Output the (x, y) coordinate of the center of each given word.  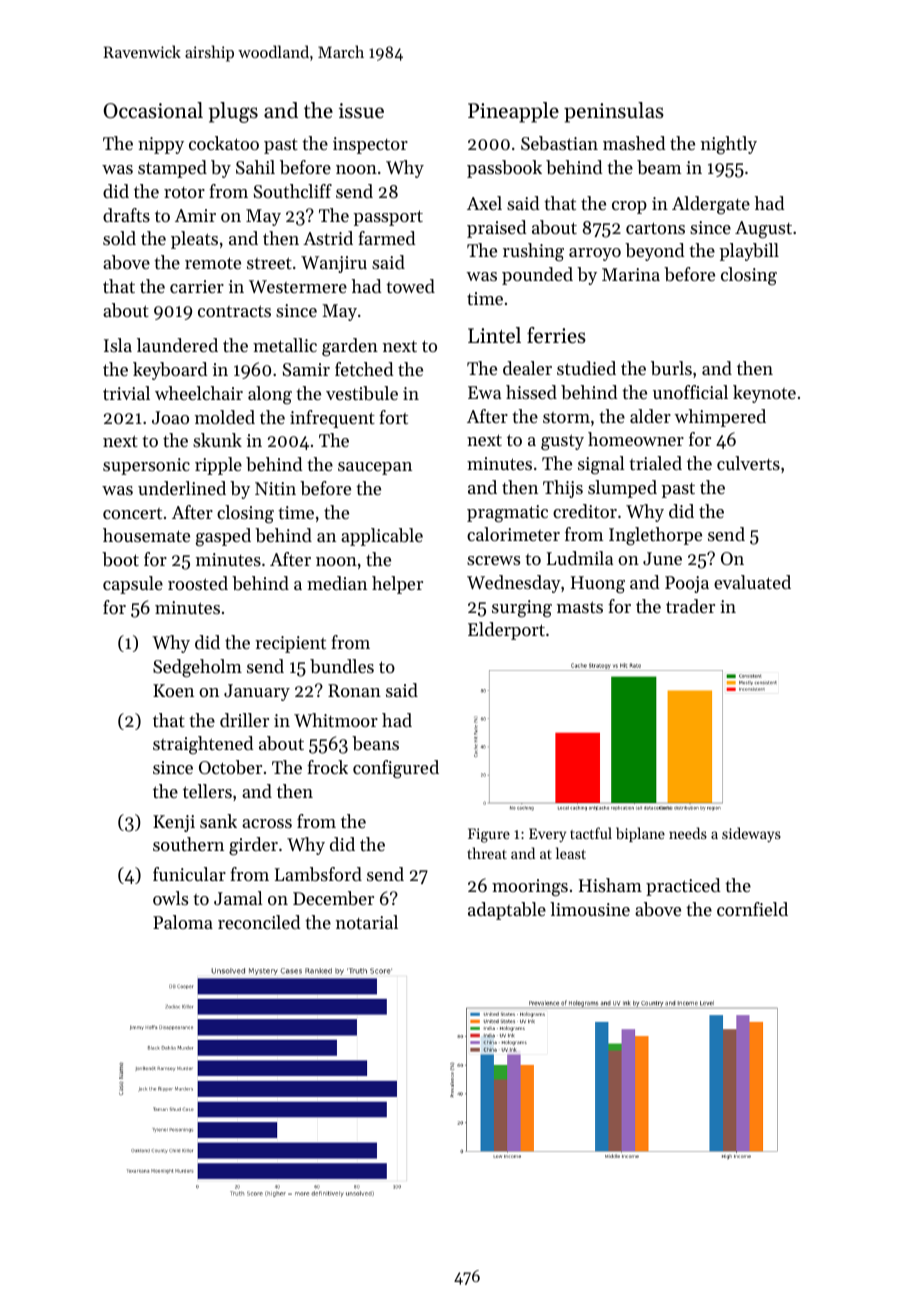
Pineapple (513, 112)
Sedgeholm (197, 668)
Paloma (183, 922)
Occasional (153, 110)
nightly (729, 145)
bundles (342, 666)
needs (688, 833)
